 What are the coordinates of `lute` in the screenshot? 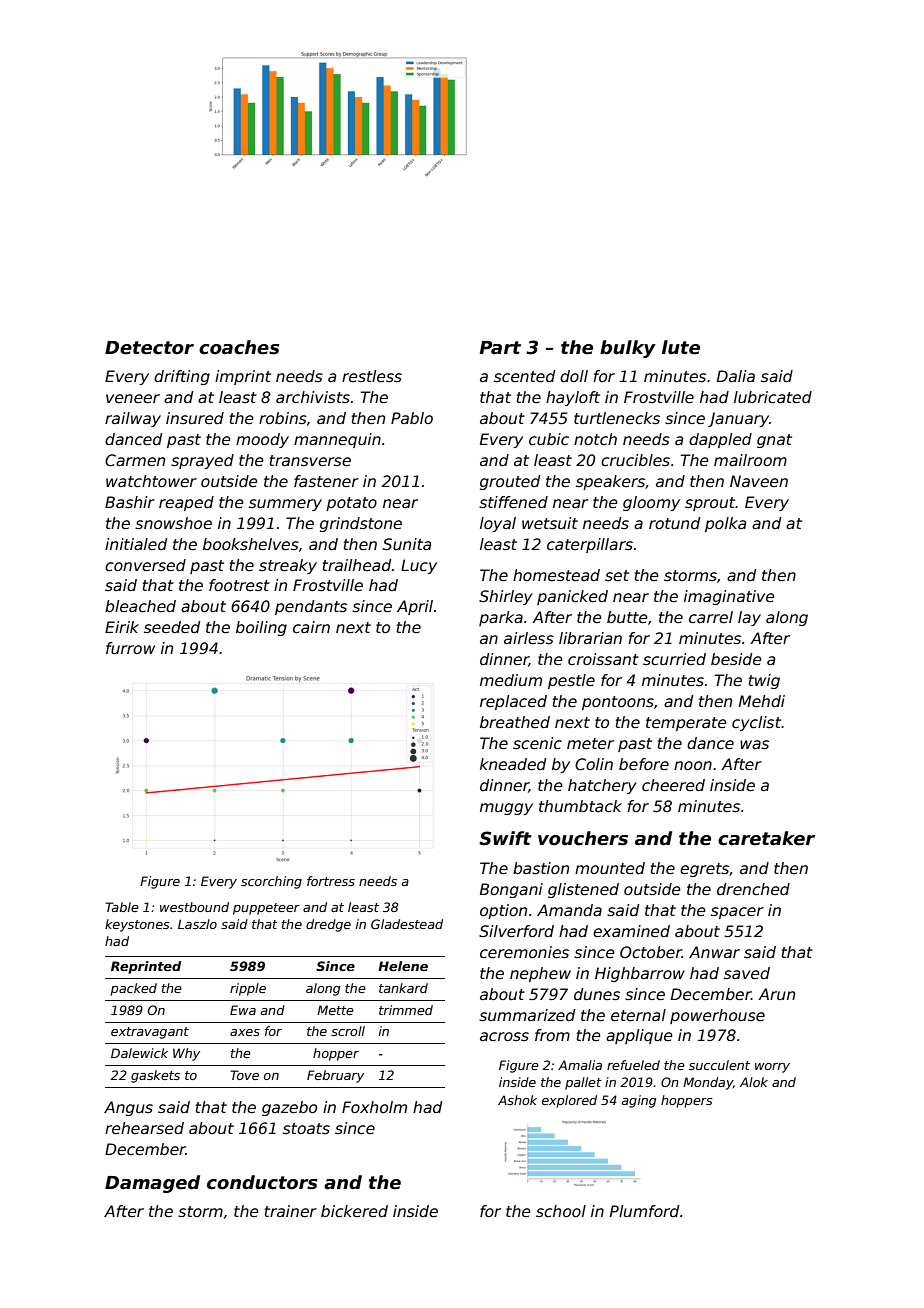 It's located at (681, 347).
